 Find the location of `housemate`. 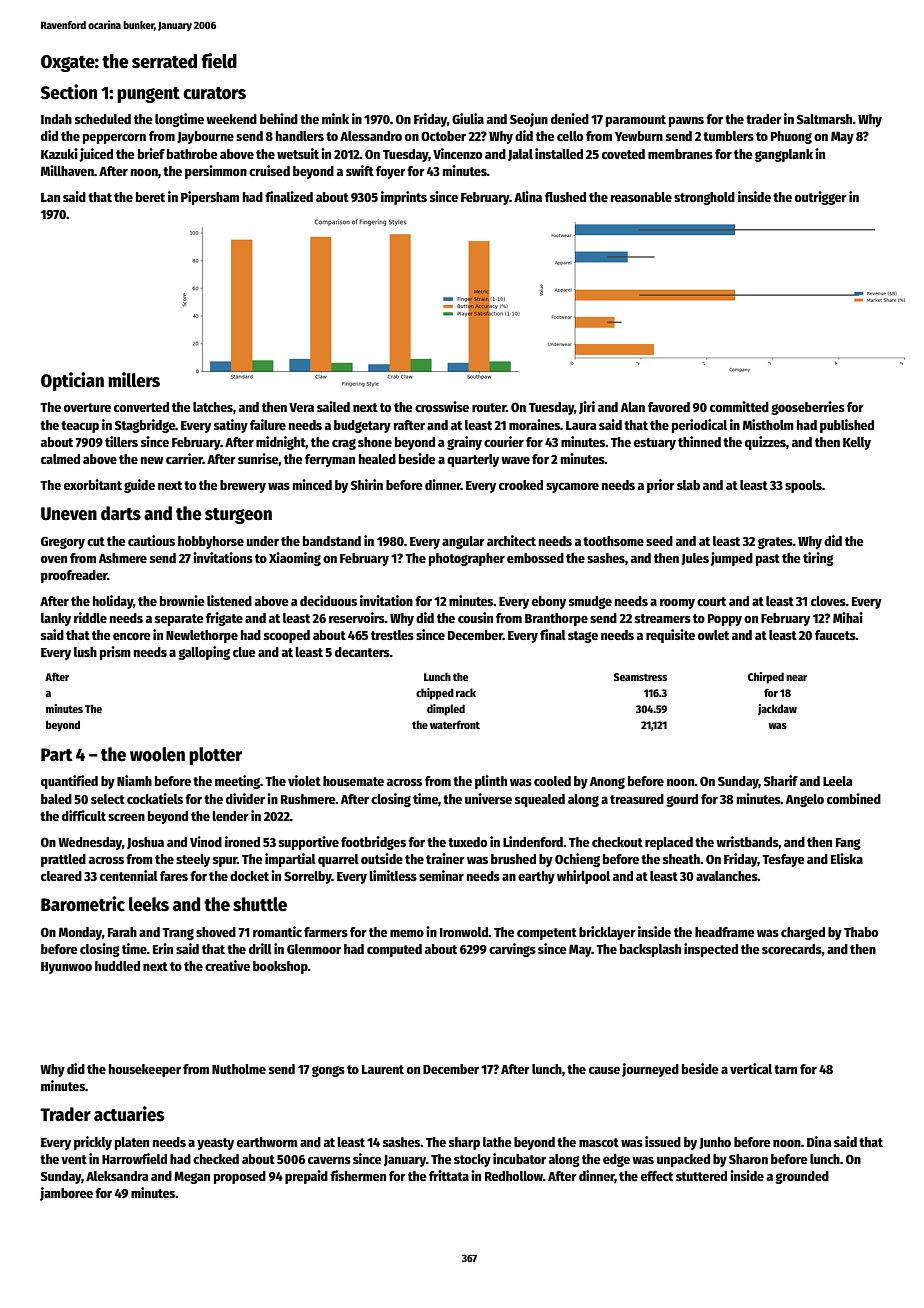

housemate is located at coordinates (353, 781).
